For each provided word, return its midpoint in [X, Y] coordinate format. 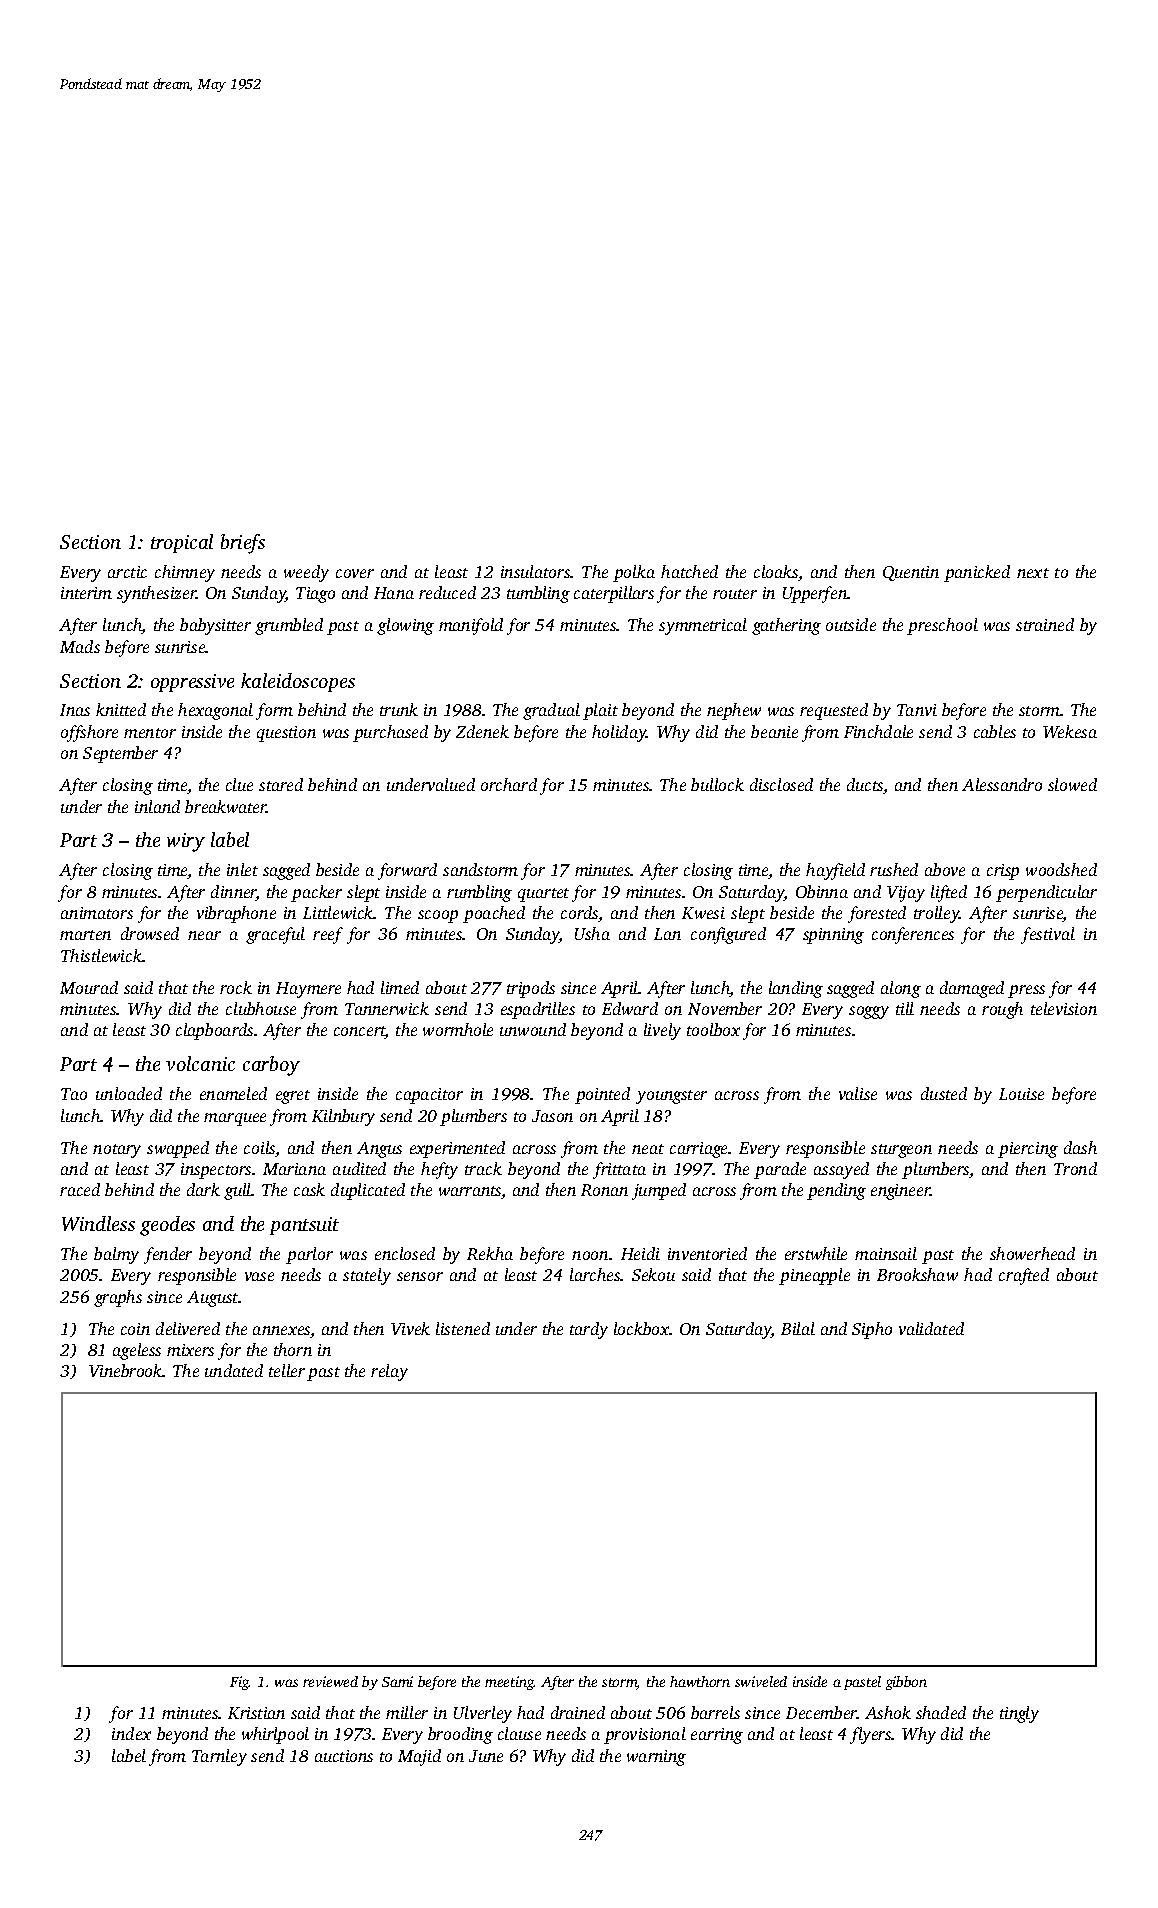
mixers [190, 1350]
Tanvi [917, 710]
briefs [243, 544]
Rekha [490, 1253]
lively [662, 1031]
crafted [1024, 1276]
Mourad [89, 987]
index [131, 1733]
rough [1002, 1010]
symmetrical [703, 626]
